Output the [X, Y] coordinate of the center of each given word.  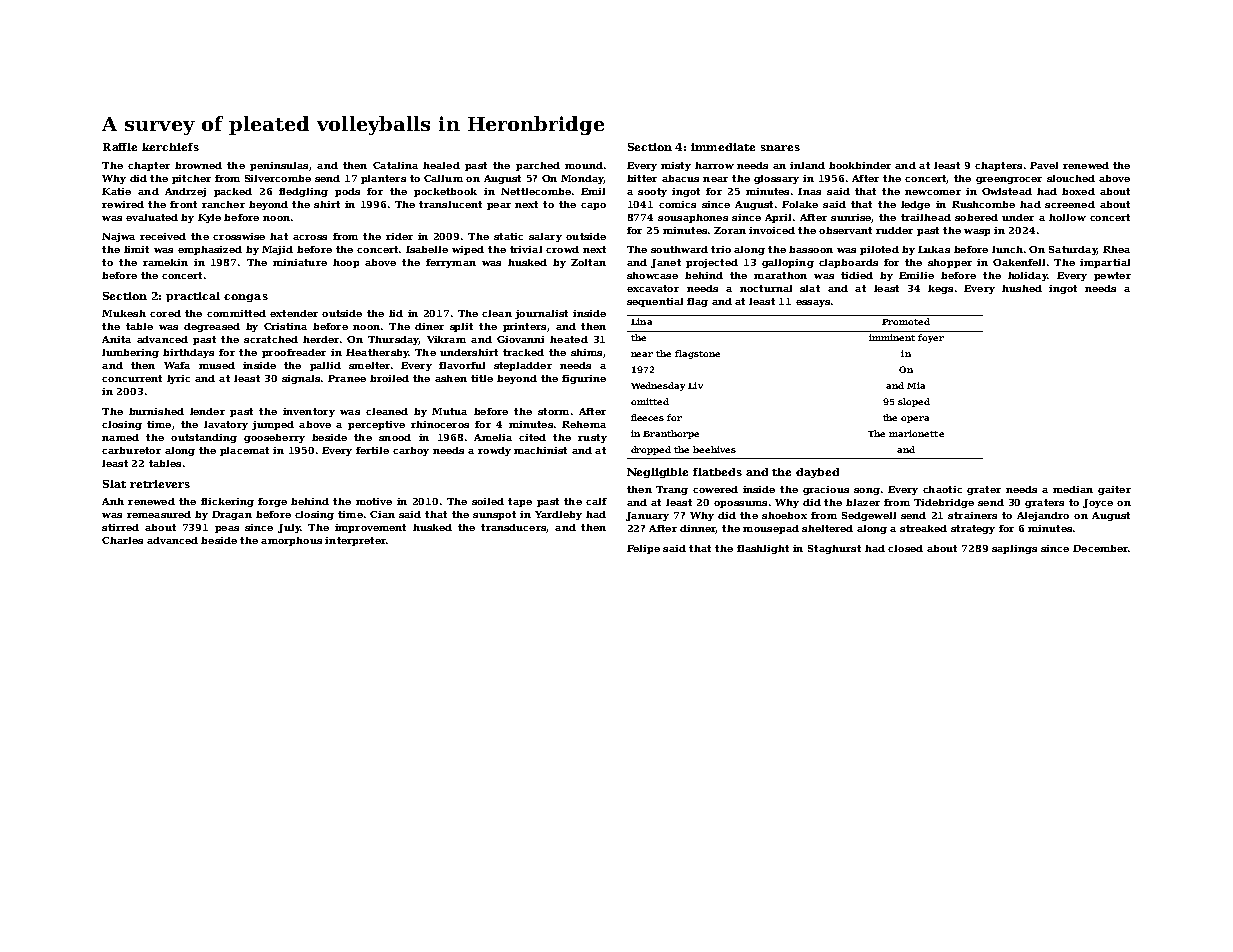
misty [676, 166]
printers [524, 327]
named [120, 437]
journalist [541, 314]
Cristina [285, 326]
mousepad [771, 529]
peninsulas [279, 166]
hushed [1022, 288]
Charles [122, 540]
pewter [1112, 276]
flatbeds [717, 472]
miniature [300, 262]
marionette [916, 433]
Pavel [1044, 165]
